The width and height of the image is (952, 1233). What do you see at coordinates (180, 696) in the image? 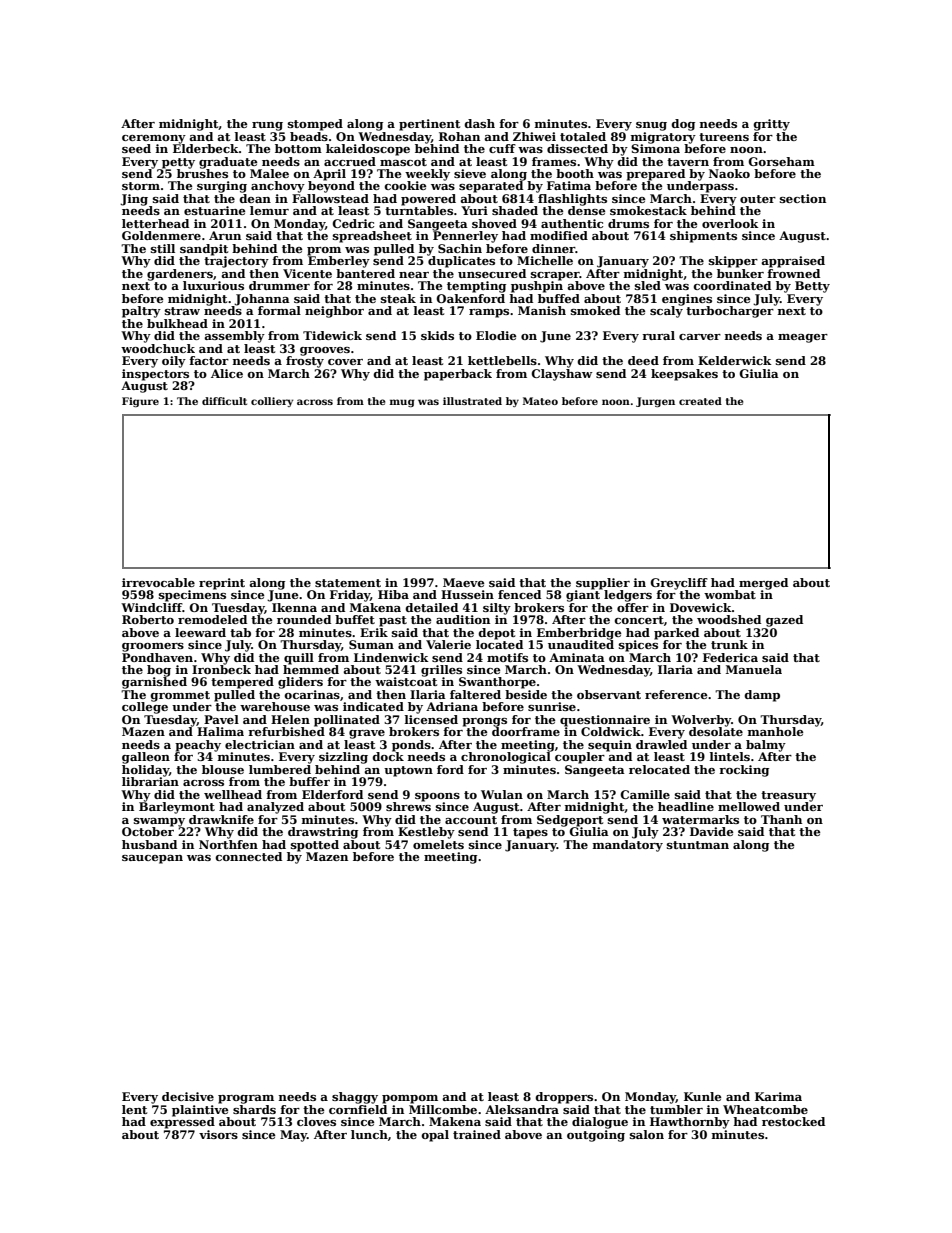
I see `grommet` at bounding box center [180, 696].
